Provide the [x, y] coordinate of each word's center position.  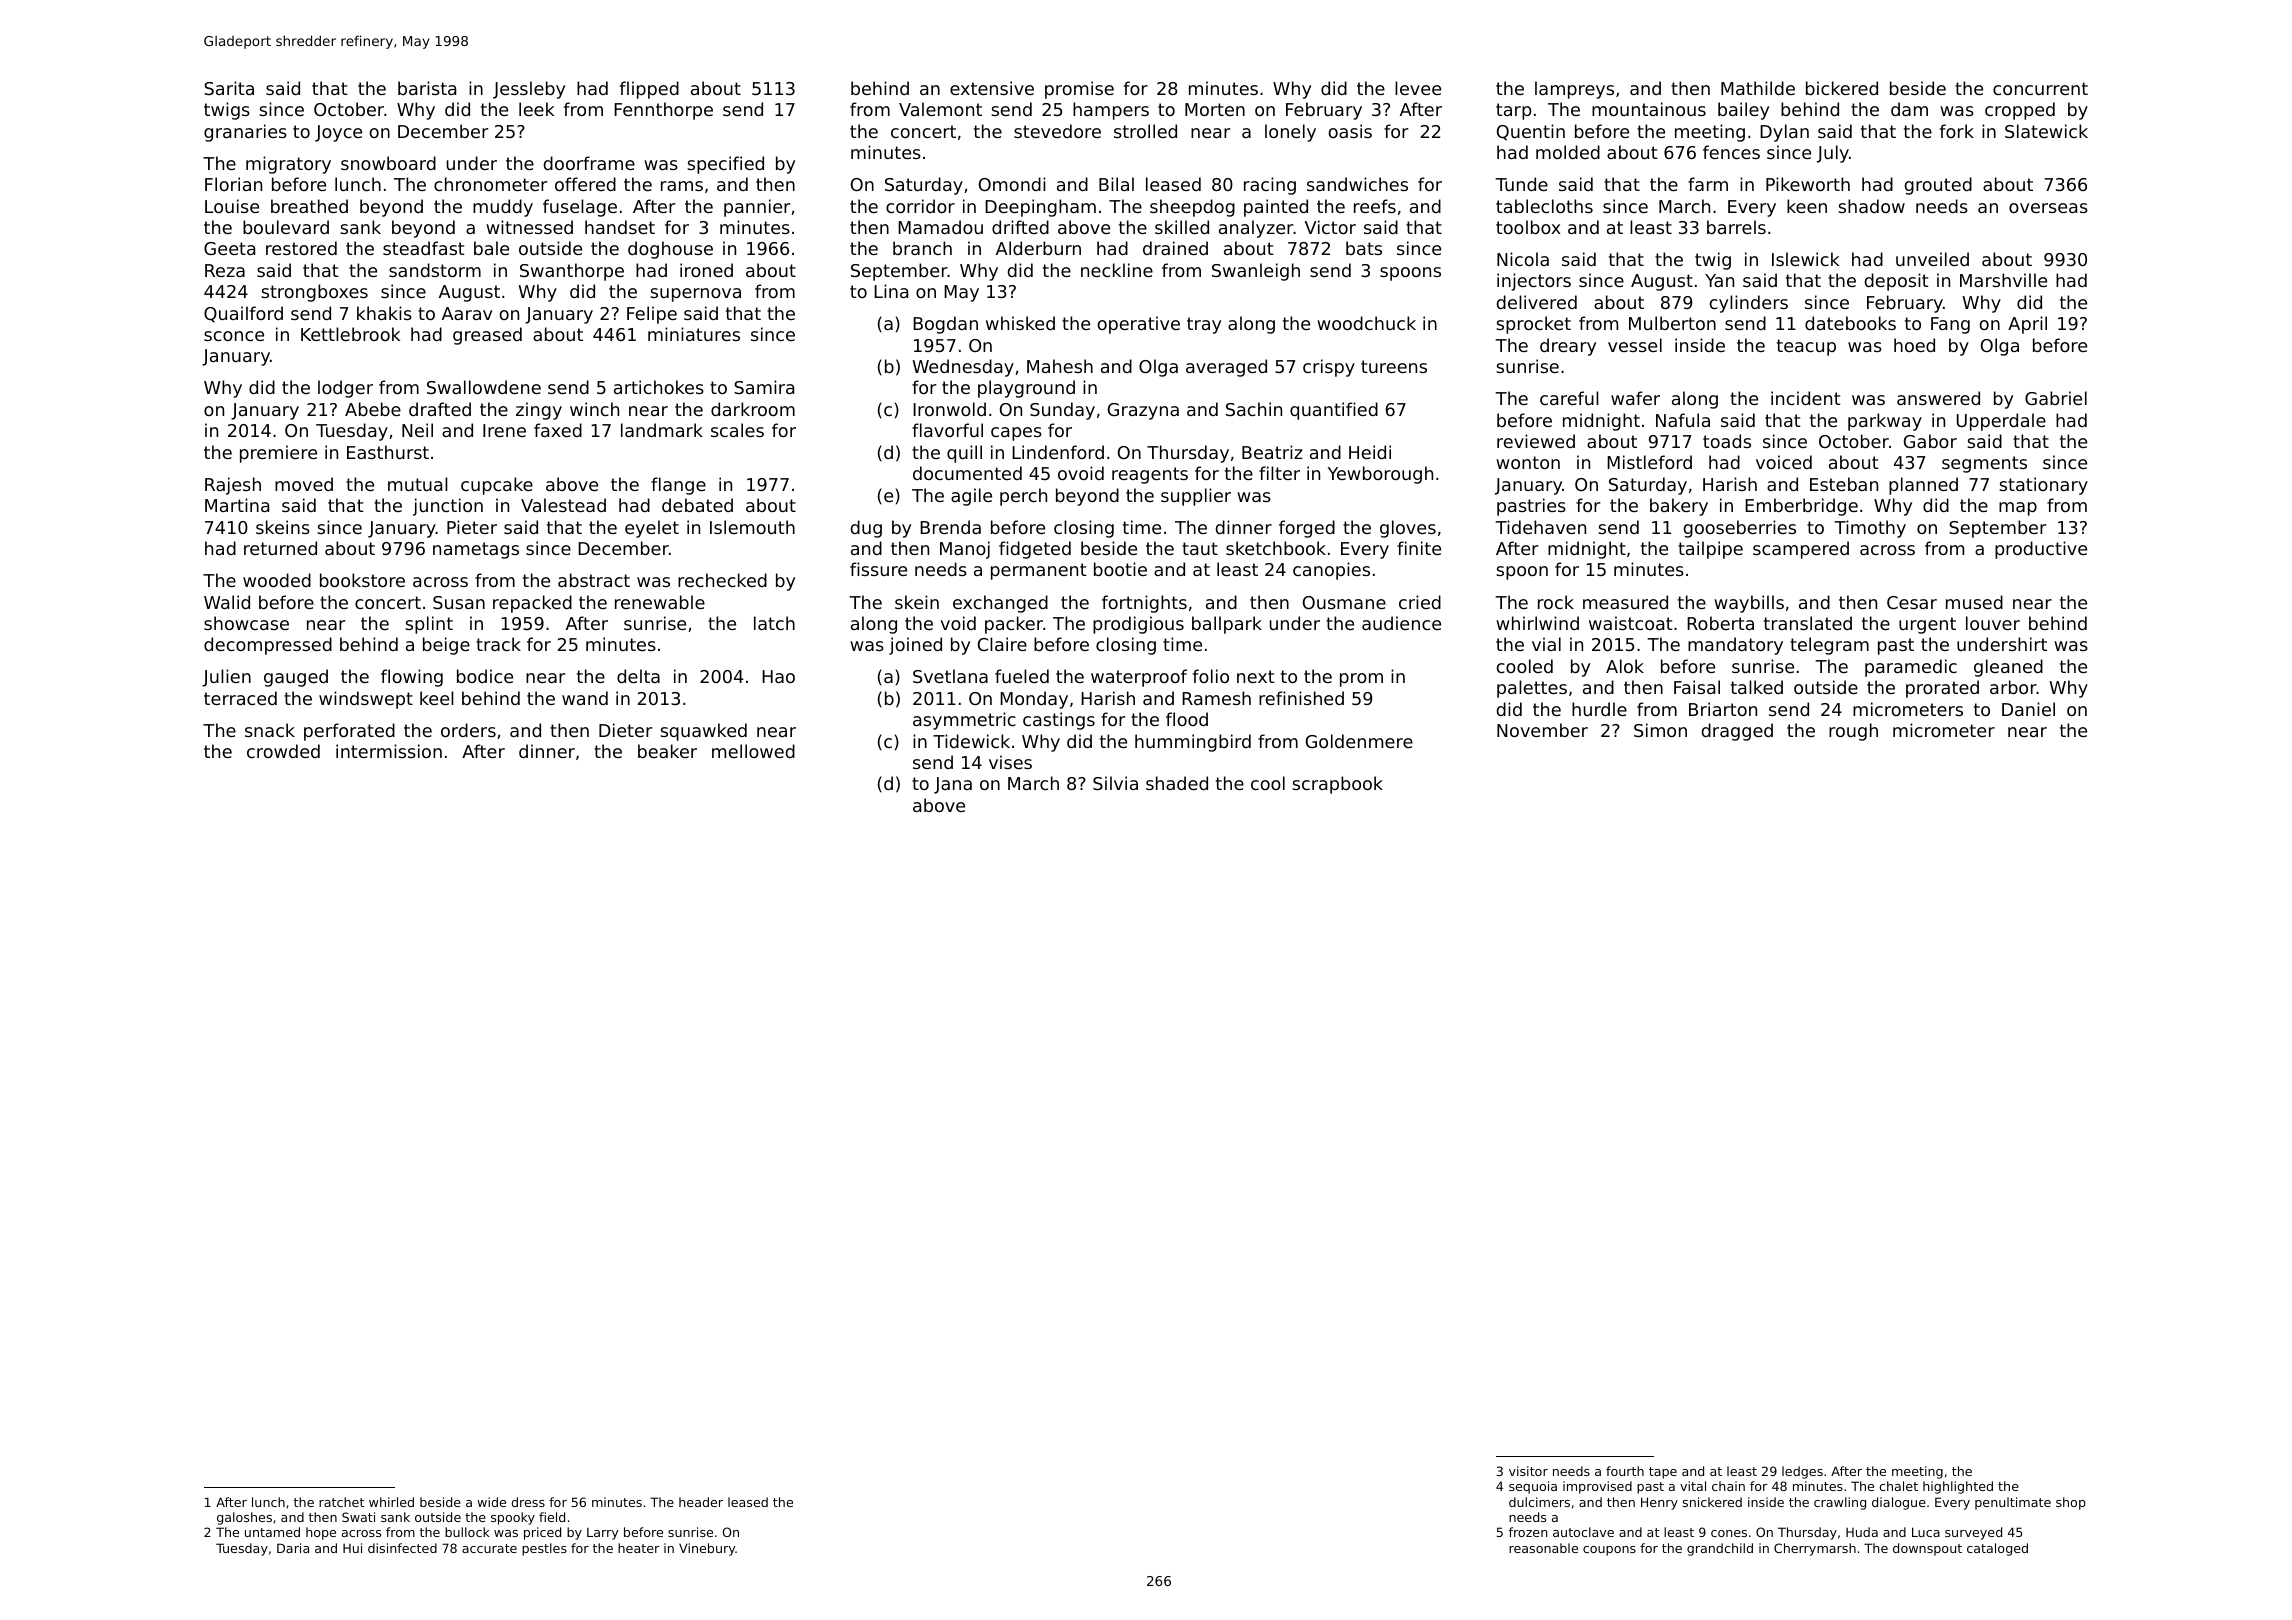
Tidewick [971, 741]
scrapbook [1337, 785]
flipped [649, 90]
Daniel [2028, 709]
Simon [1660, 730]
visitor [1528, 1471]
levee [1418, 88]
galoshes [244, 1518]
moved [304, 484]
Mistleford [1649, 462]
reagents [1150, 475]
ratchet [341, 1502]
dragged [1737, 732]
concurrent [2040, 88]
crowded [283, 751]
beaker [667, 751]
